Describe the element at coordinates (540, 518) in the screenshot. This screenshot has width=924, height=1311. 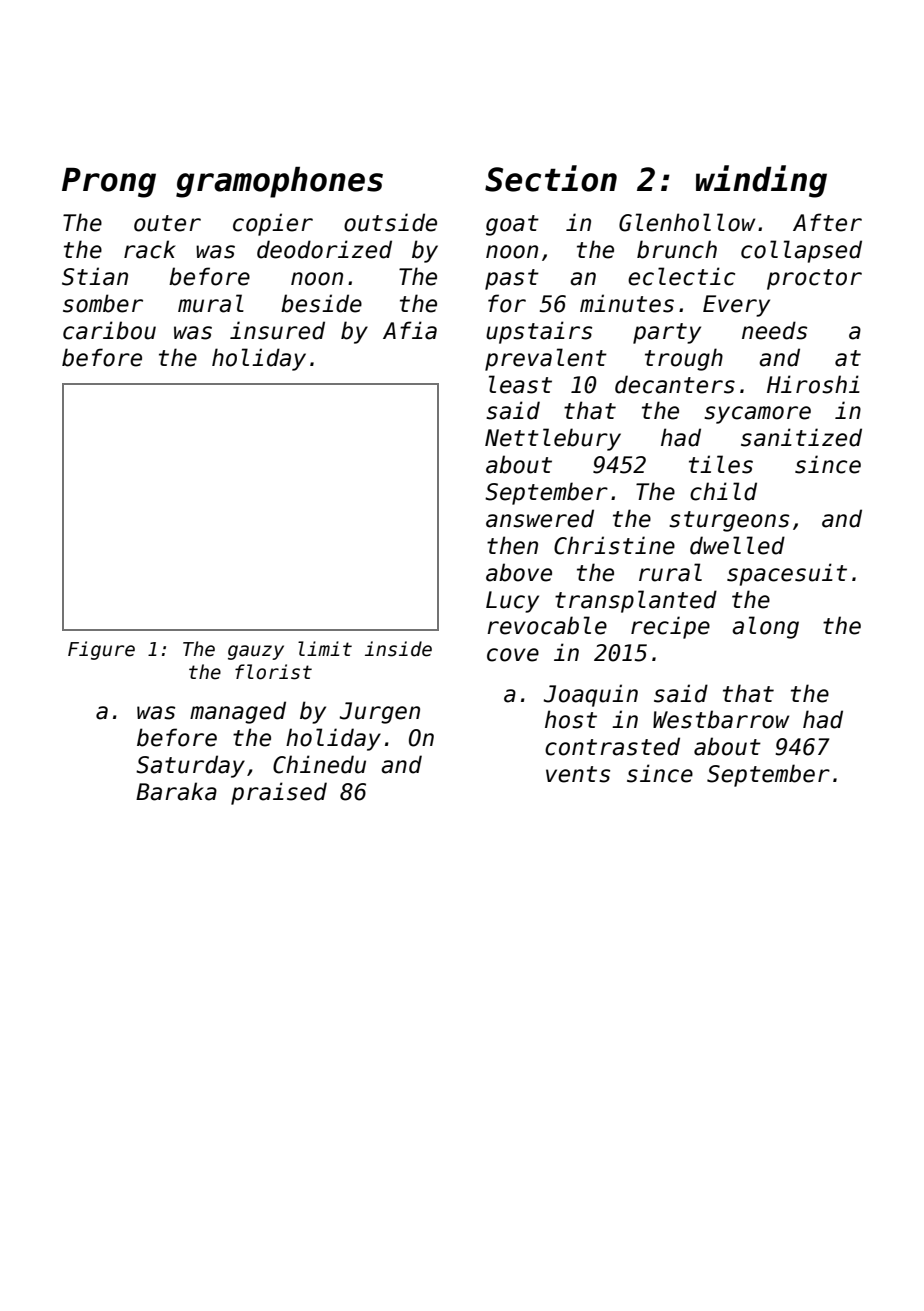
I see `answered` at that location.
